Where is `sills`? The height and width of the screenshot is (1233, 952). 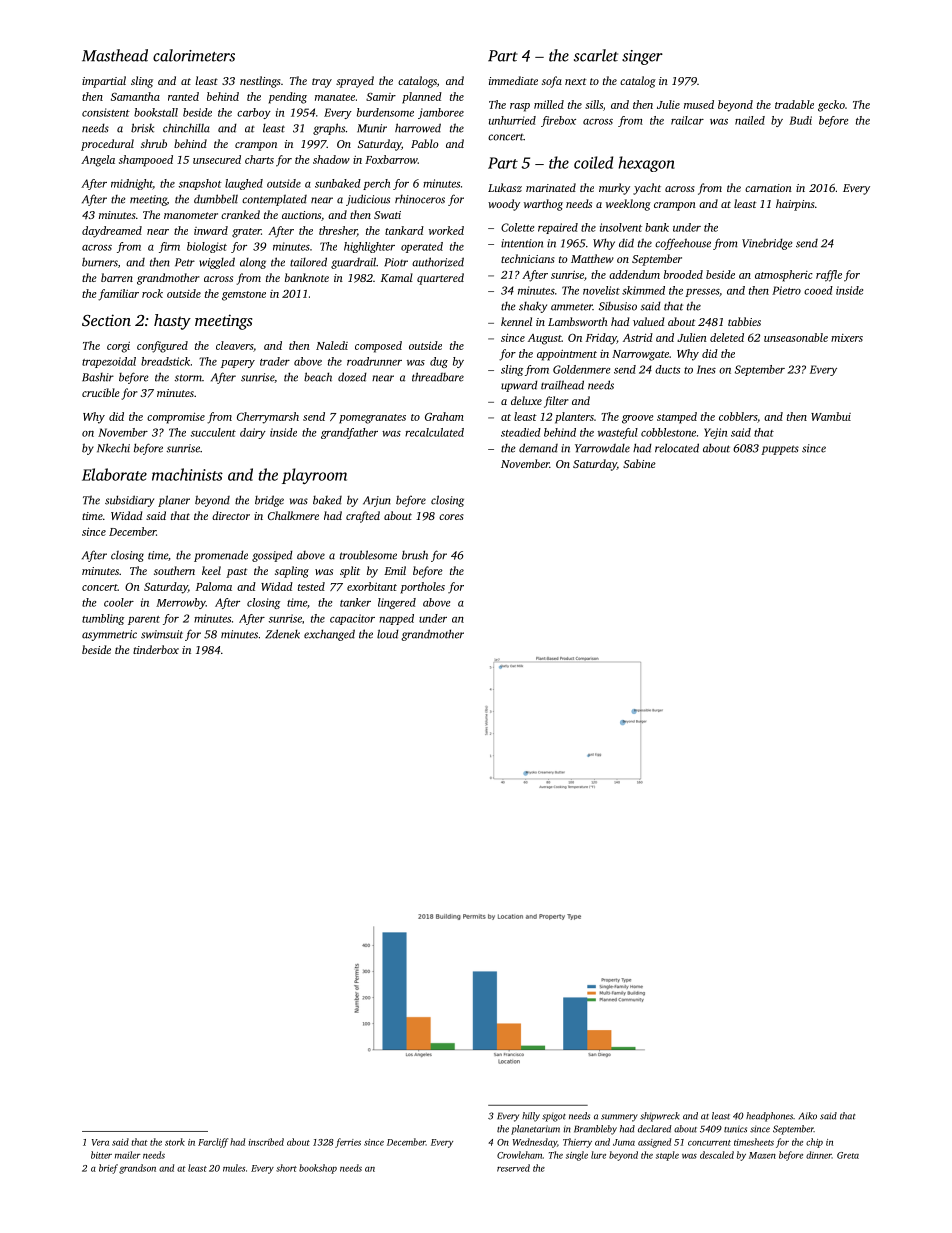 sills is located at coordinates (594, 104).
